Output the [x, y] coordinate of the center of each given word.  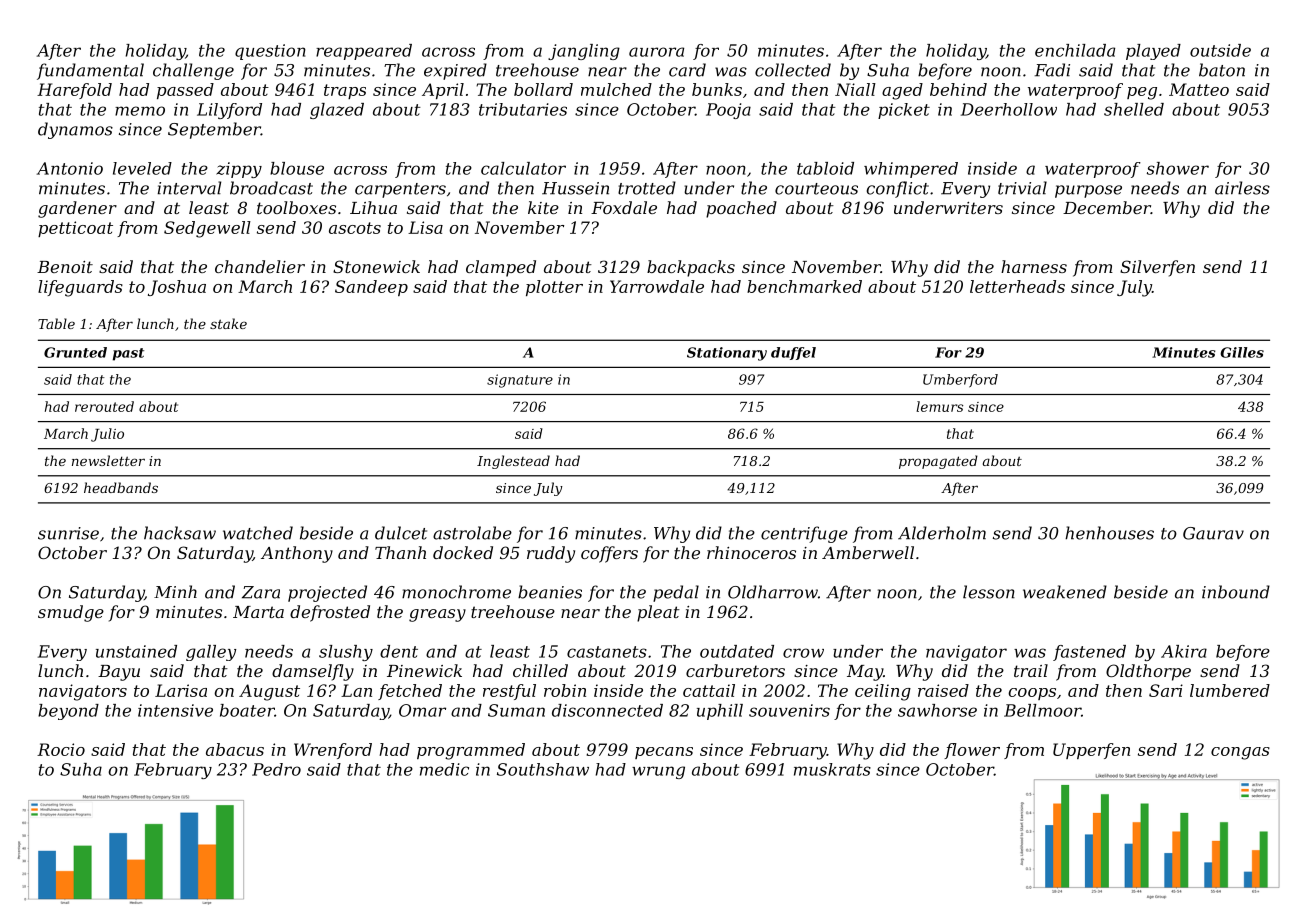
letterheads [1017, 286]
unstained [136, 651]
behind [958, 89]
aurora [656, 52]
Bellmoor [1042, 710]
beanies [550, 592]
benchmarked [804, 286]
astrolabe [472, 533]
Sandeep [371, 288]
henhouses [1109, 533]
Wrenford [333, 751]
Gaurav [1213, 533]
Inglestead [513, 462]
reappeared [364, 52]
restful [509, 692]
